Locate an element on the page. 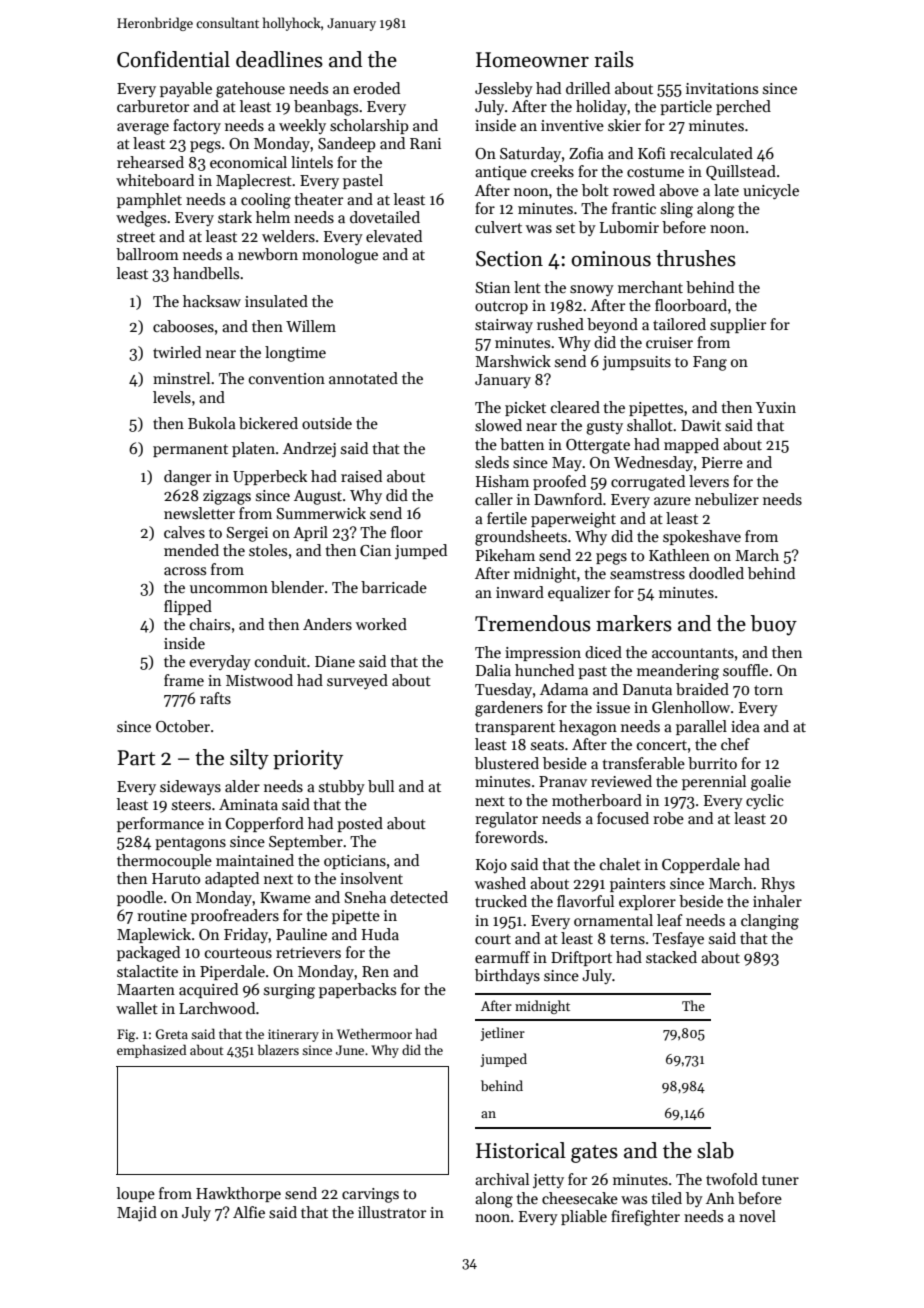  illustrator is located at coordinates (392, 1212).
